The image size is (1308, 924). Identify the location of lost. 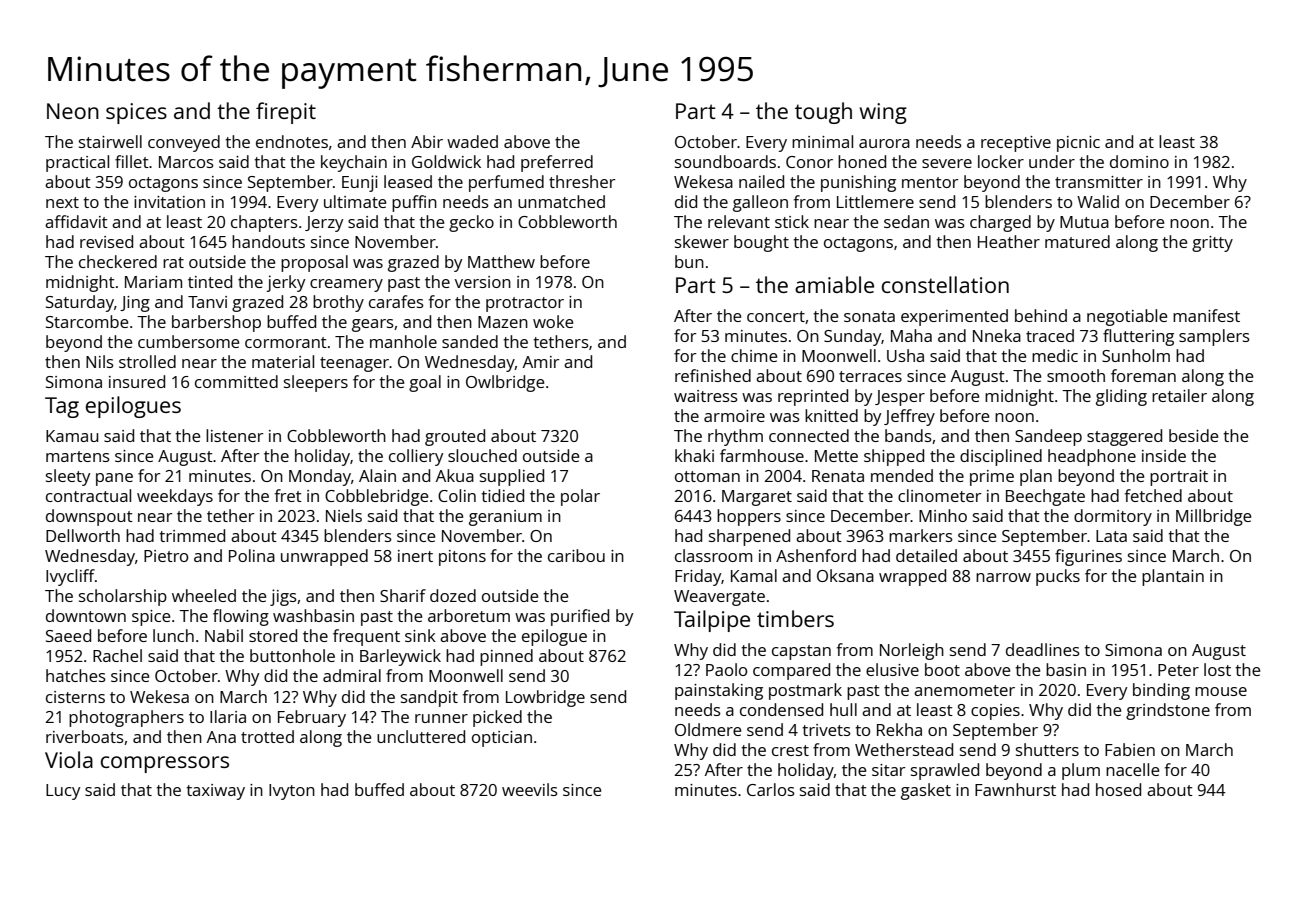
(1217, 669).
